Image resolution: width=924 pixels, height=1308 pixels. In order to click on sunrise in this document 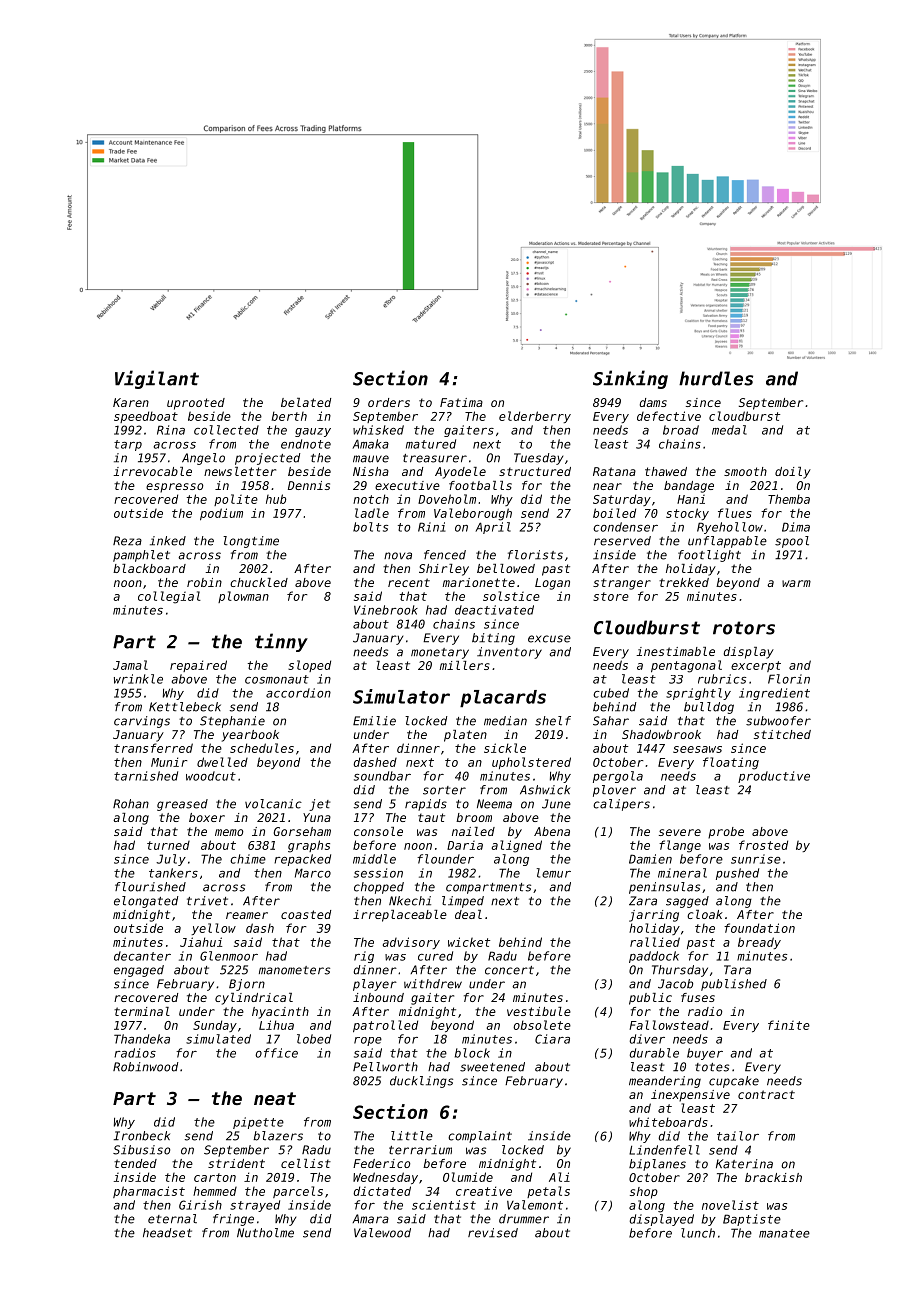, I will do `click(756, 859)`.
